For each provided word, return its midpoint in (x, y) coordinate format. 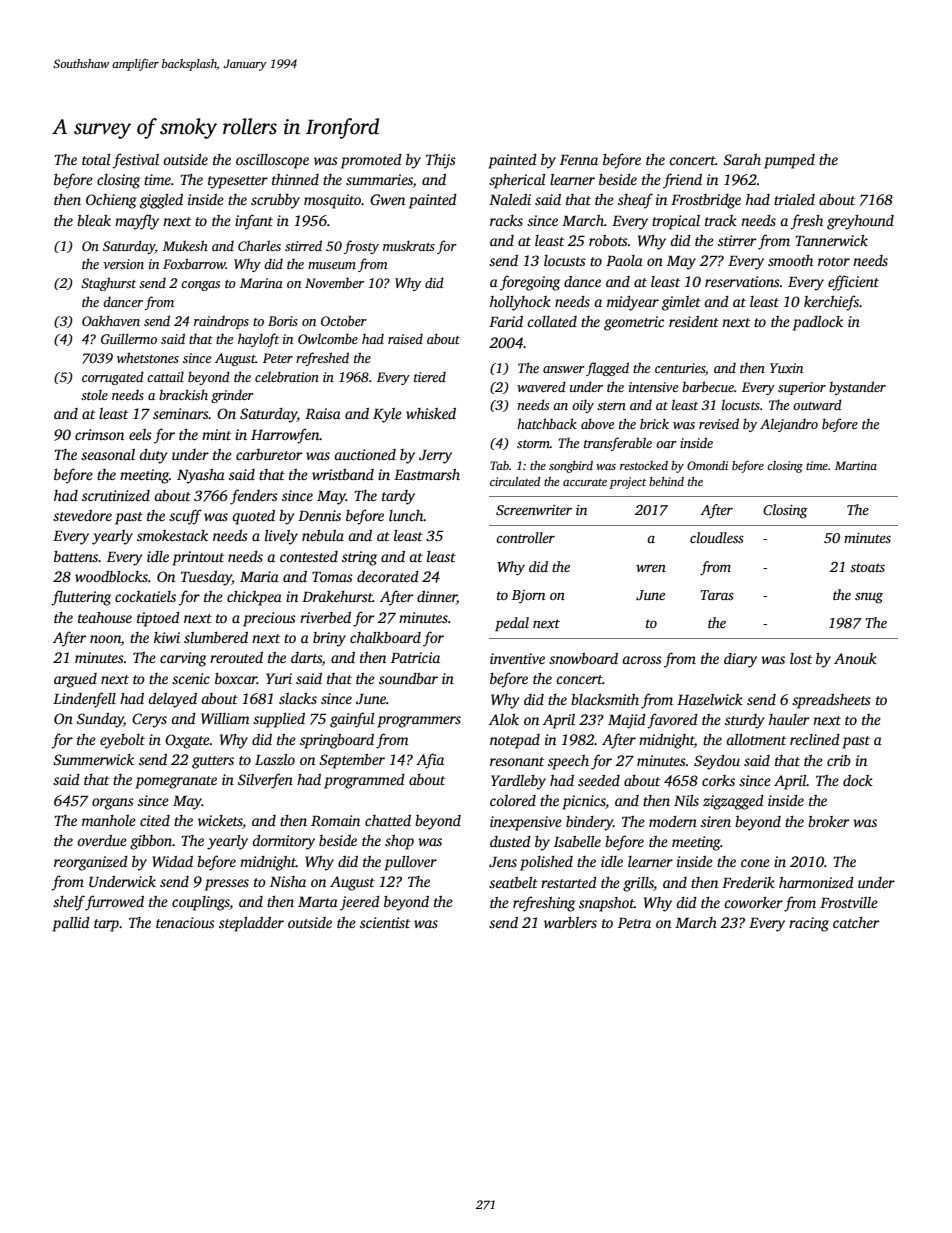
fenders (254, 497)
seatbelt (513, 882)
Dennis (319, 515)
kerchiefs (831, 303)
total (96, 159)
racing (809, 924)
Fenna (579, 160)
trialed (794, 199)
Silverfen (265, 781)
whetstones (148, 357)
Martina (856, 465)
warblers (570, 922)
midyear (633, 303)
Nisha (288, 881)
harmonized (816, 882)
